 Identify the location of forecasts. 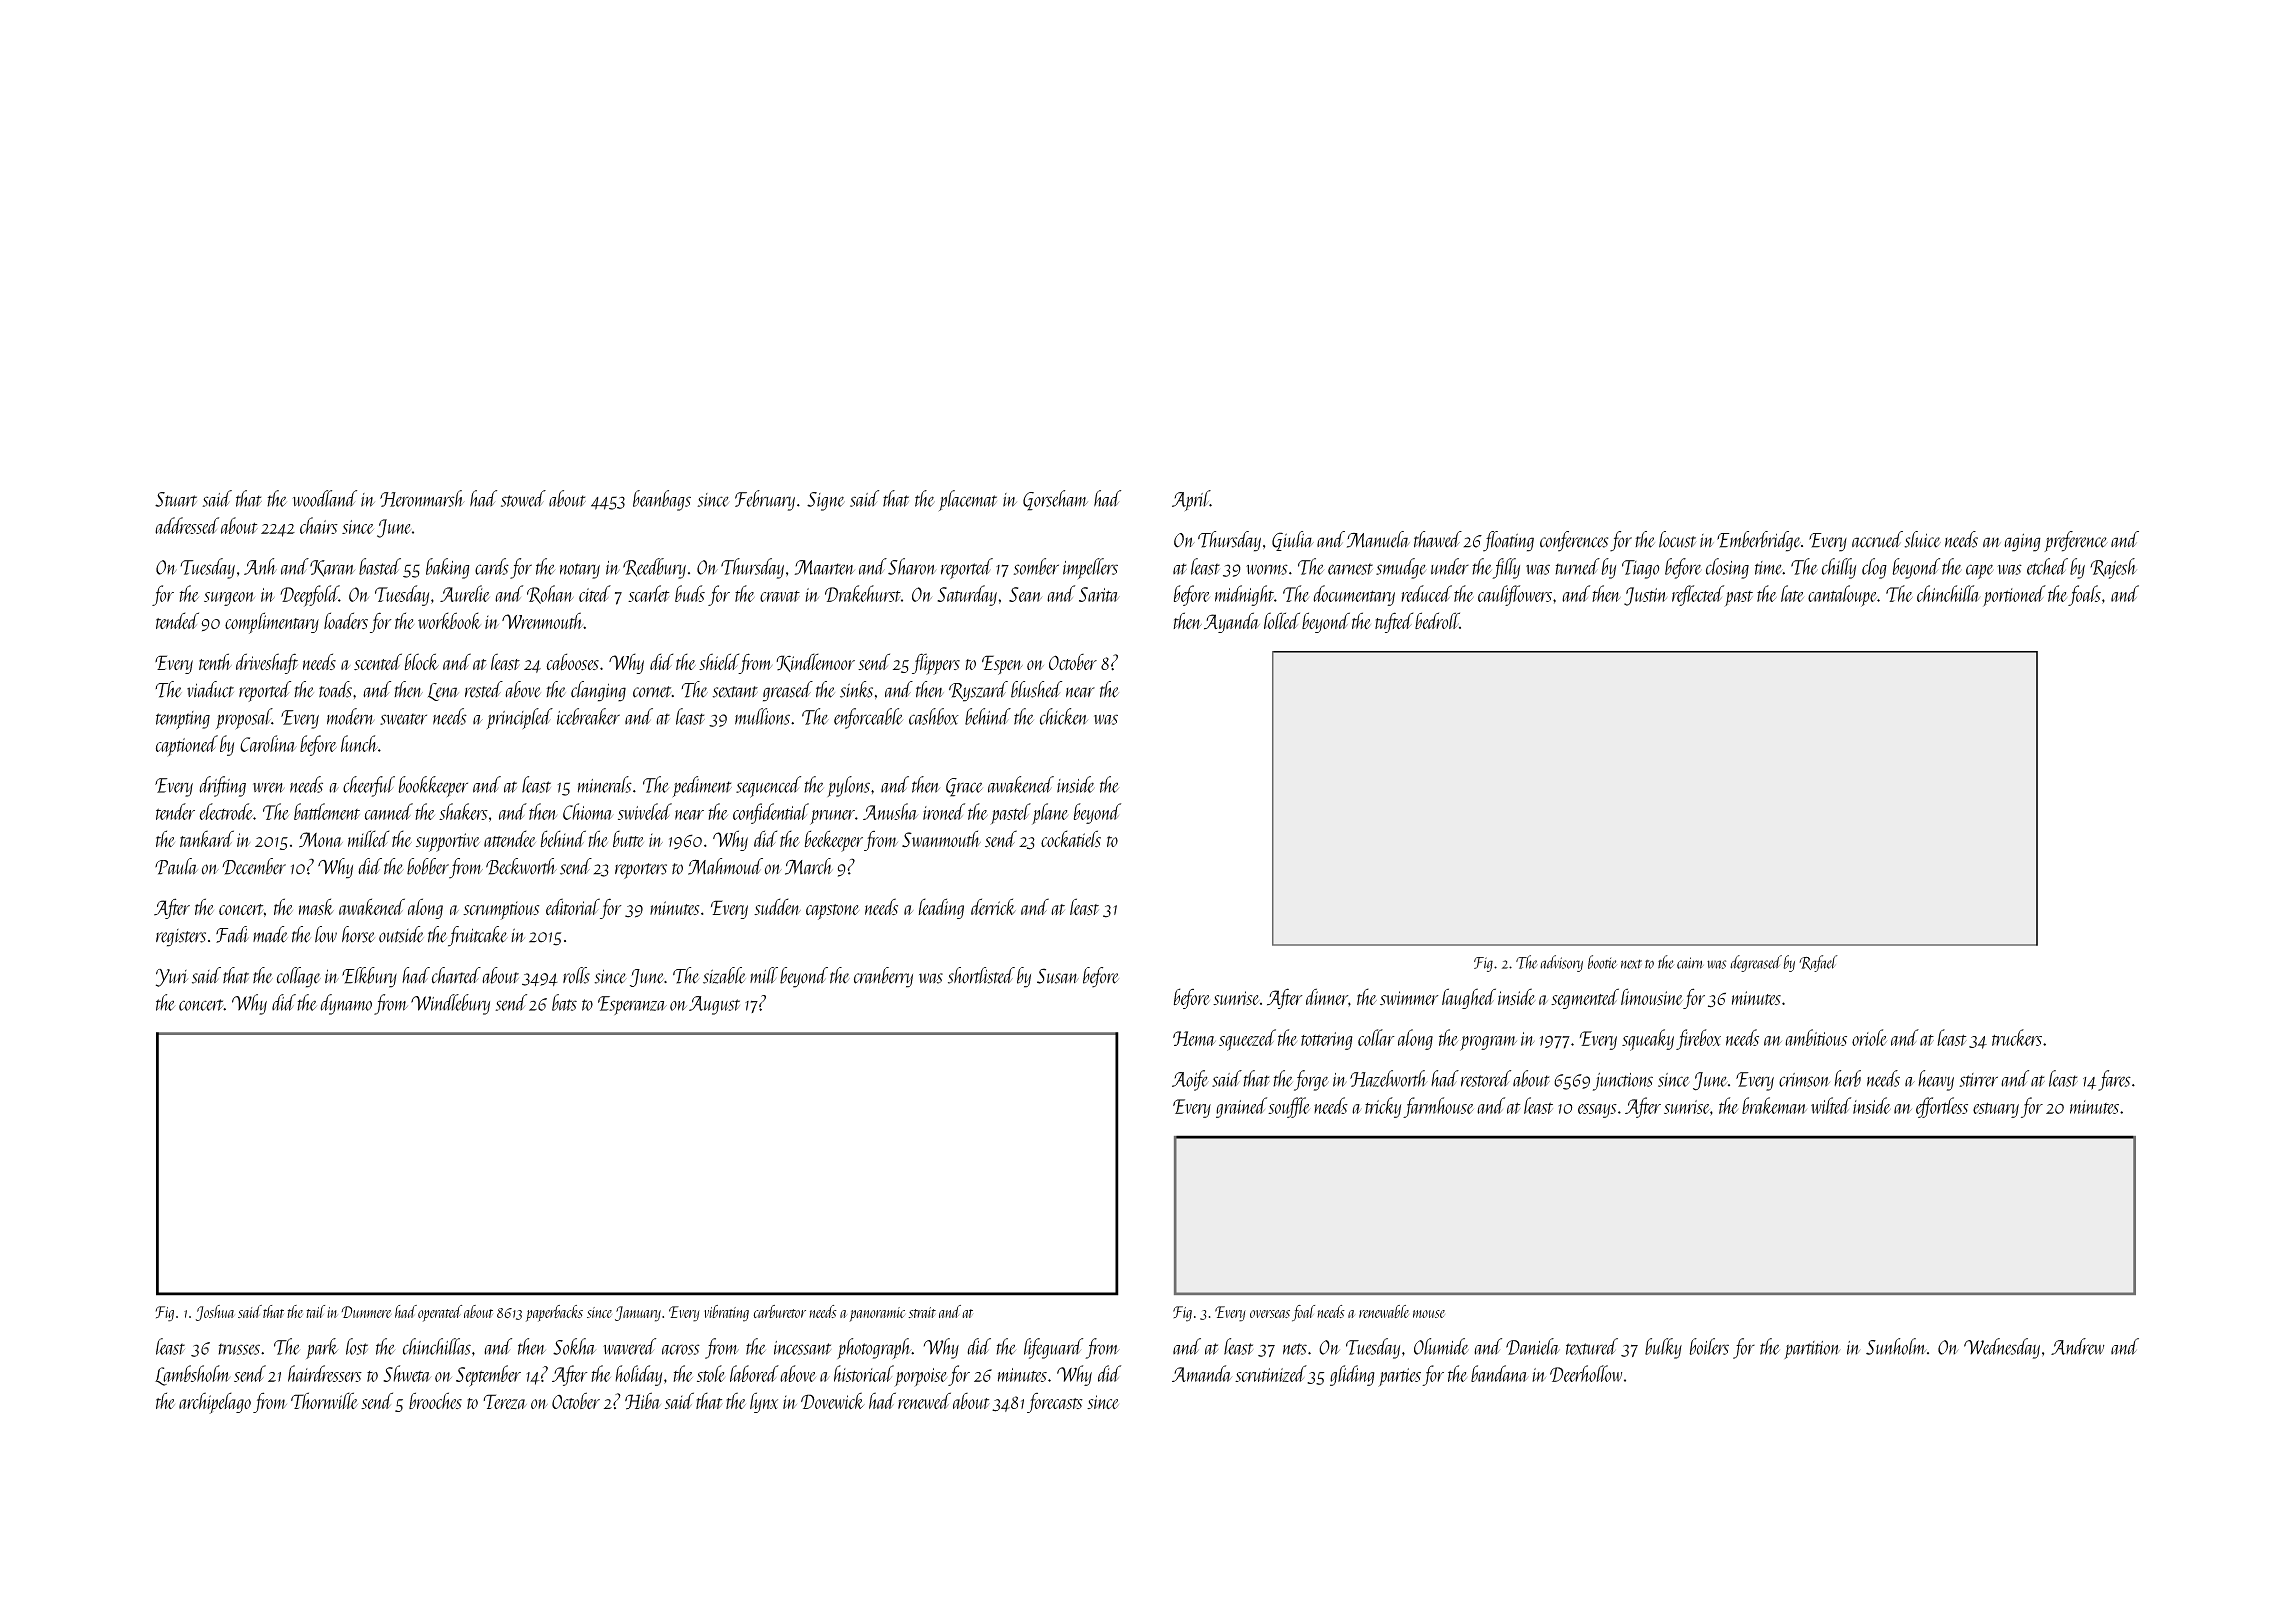
(1055, 1403).
